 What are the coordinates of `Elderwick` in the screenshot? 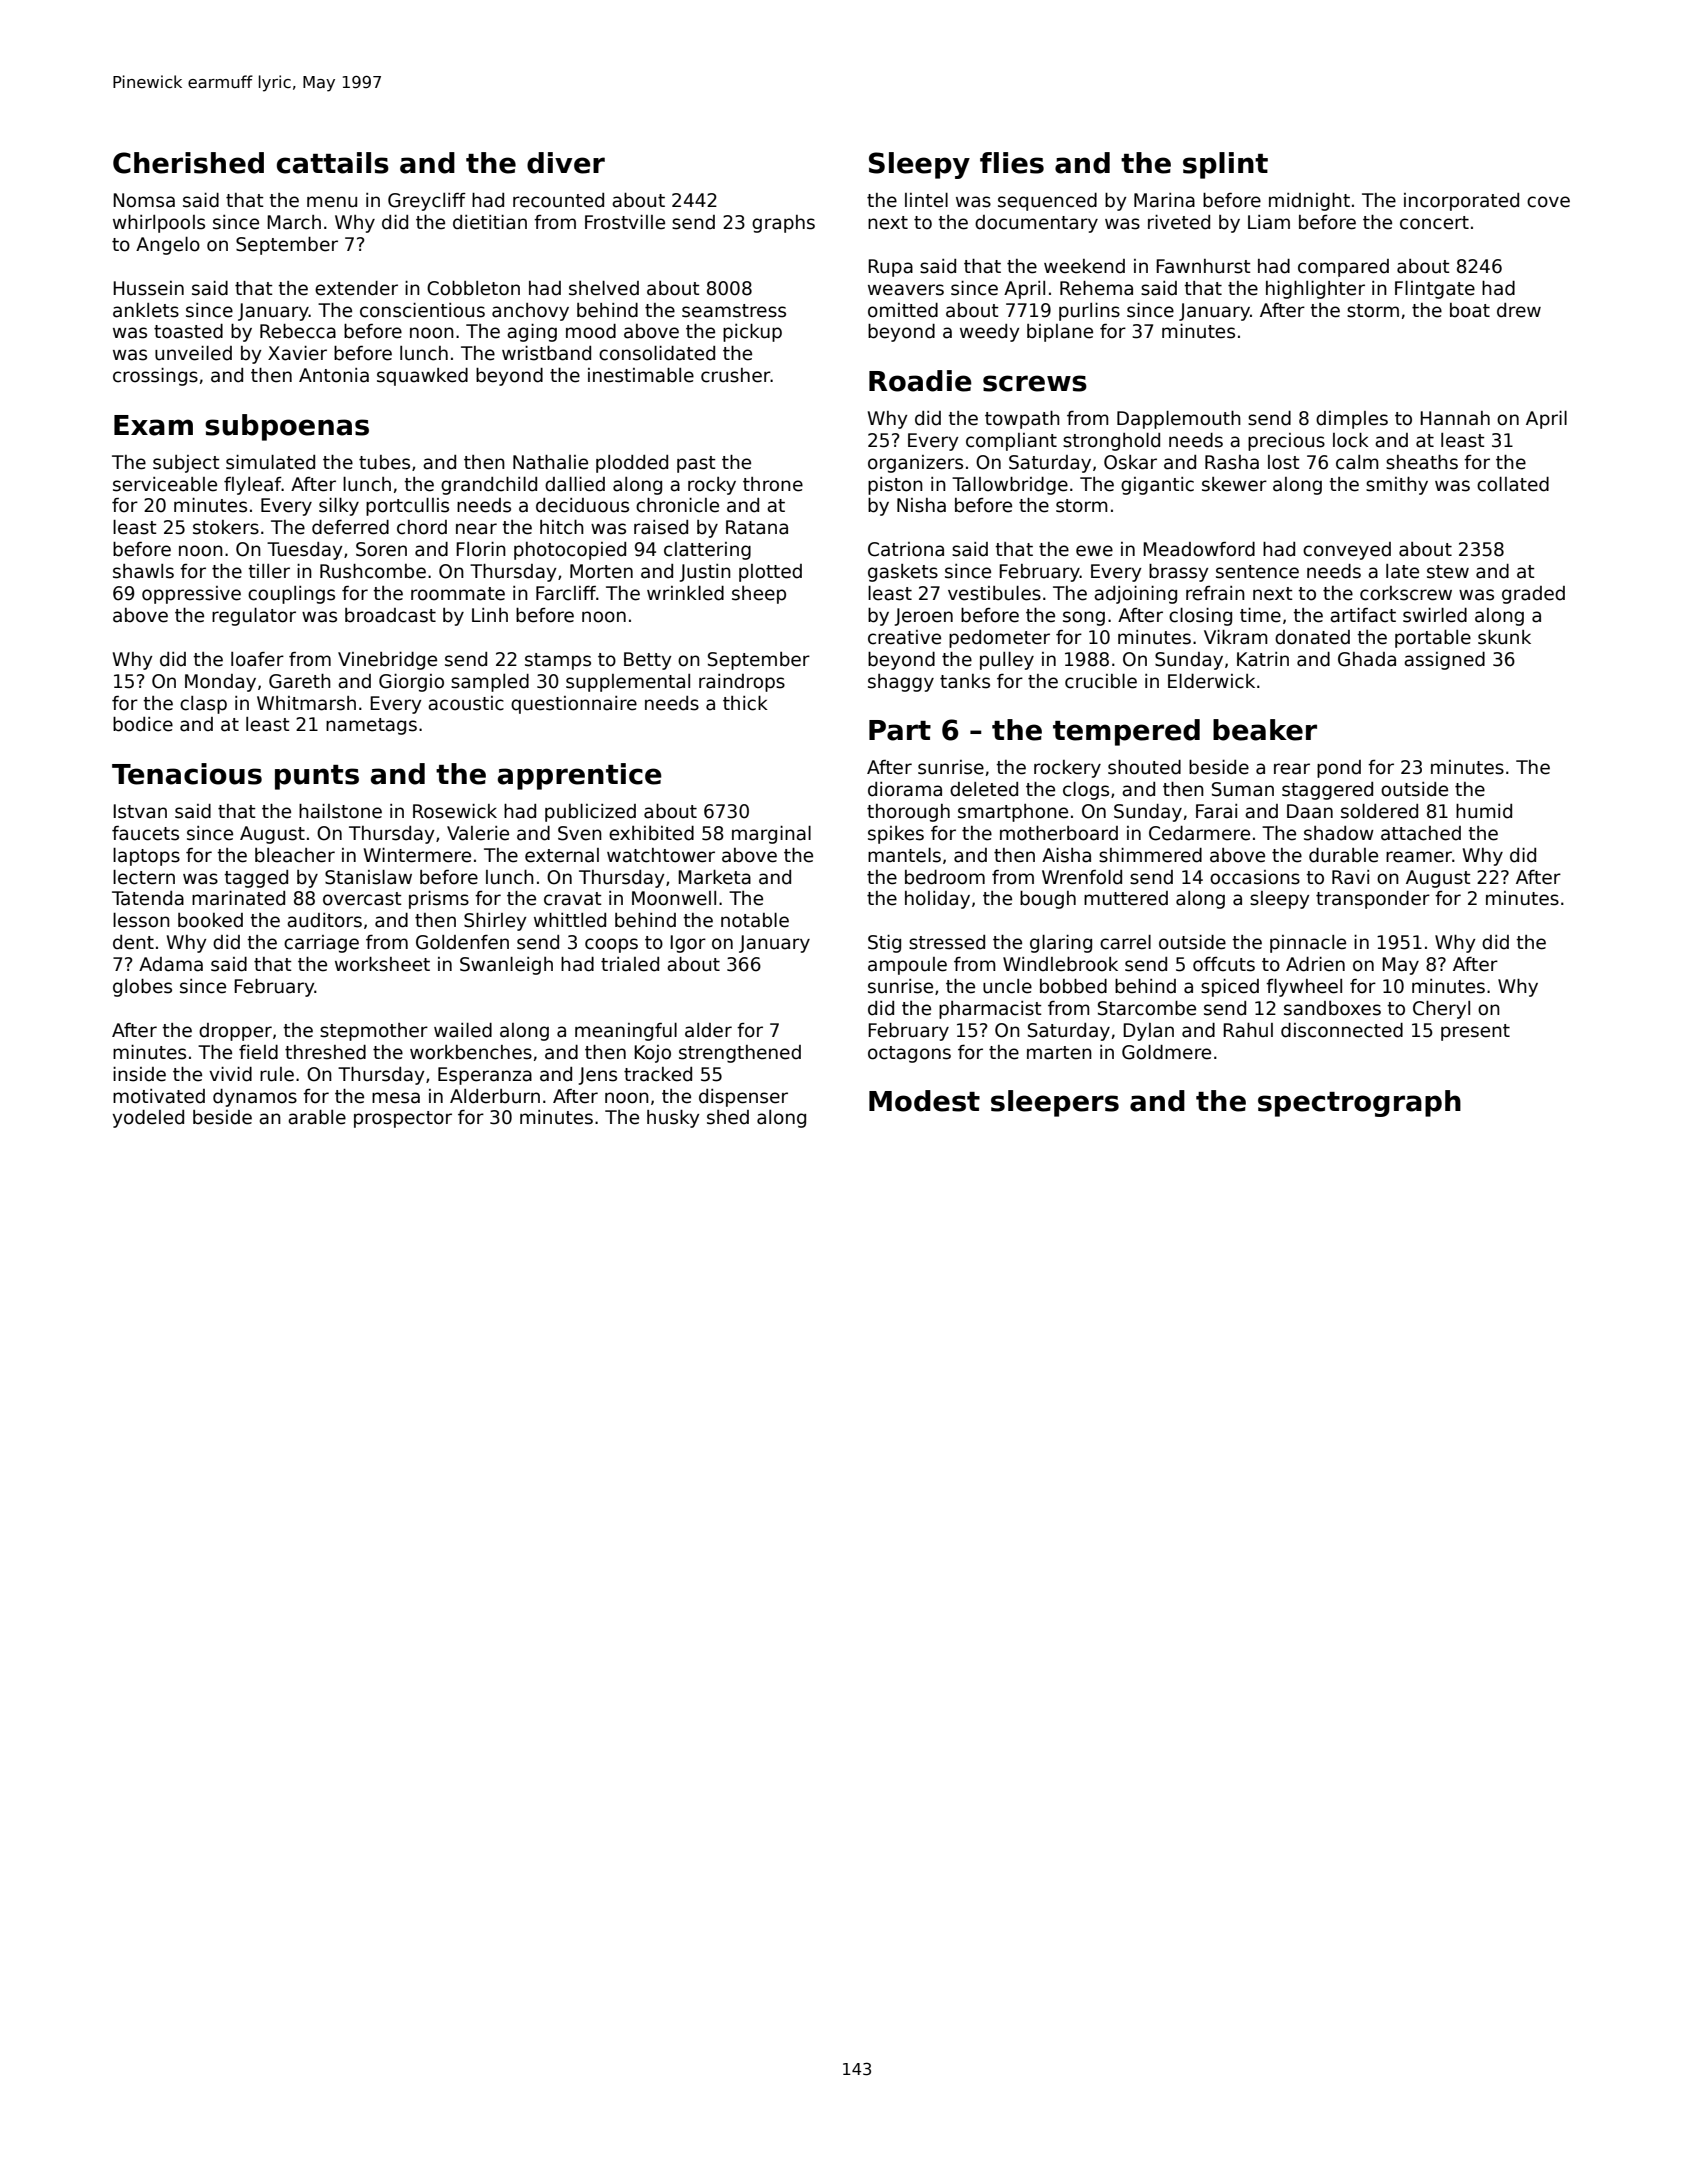 It's located at (1211, 681).
